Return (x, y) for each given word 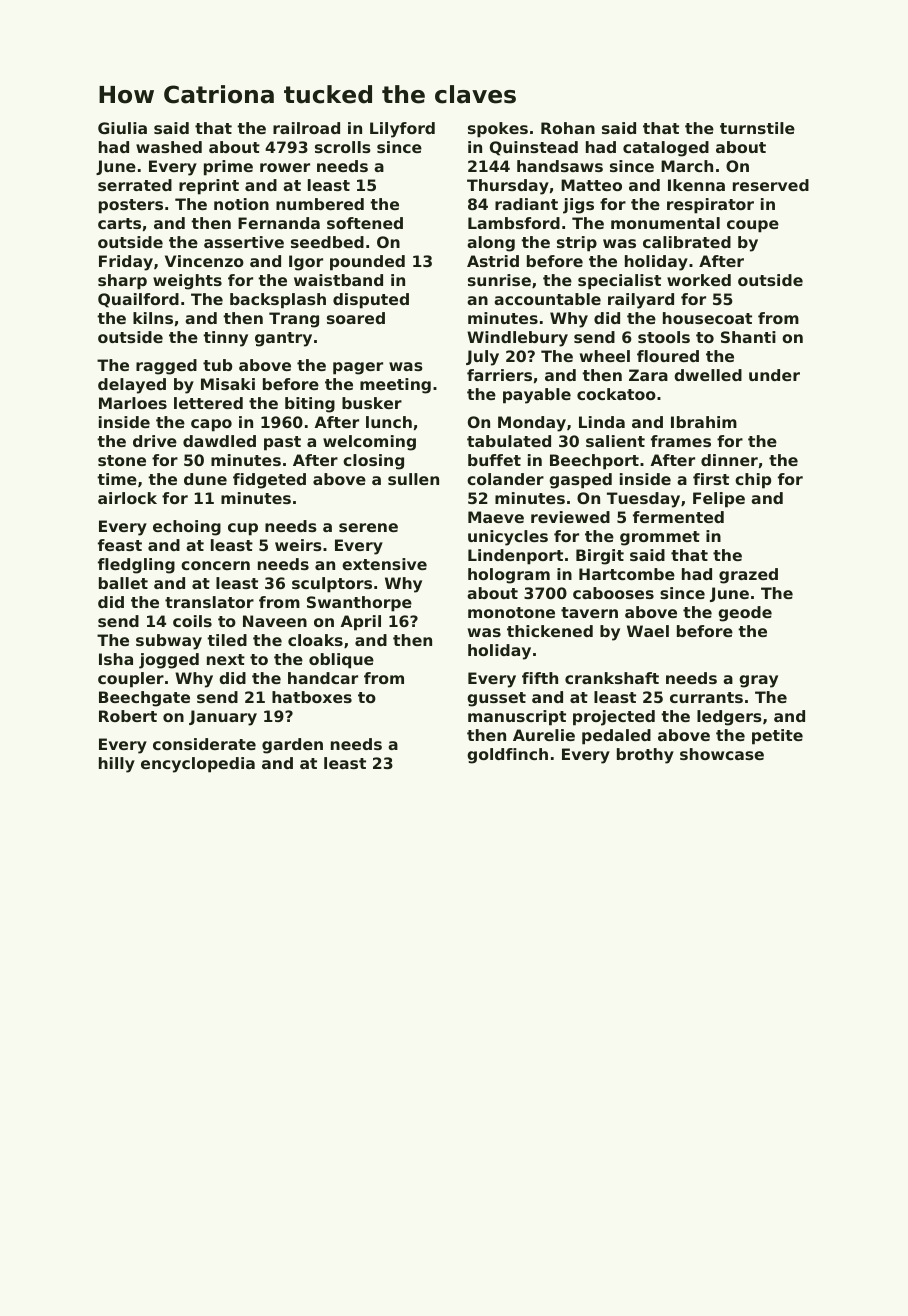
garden (292, 746)
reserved (771, 185)
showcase (722, 754)
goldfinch (507, 756)
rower (285, 167)
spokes (498, 130)
